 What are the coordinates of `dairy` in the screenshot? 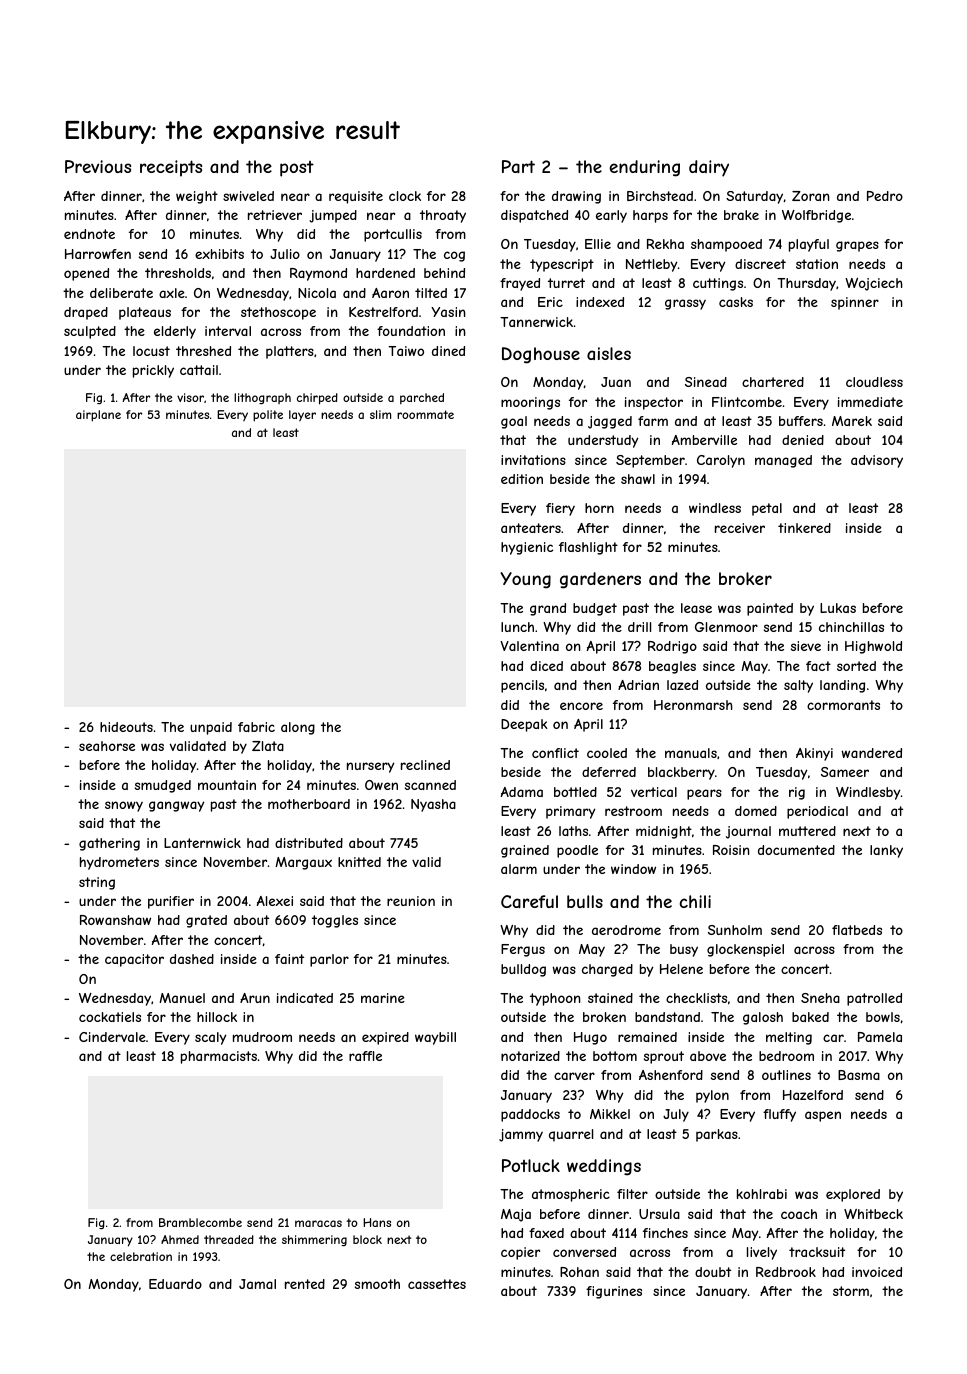 It's located at (709, 168).
